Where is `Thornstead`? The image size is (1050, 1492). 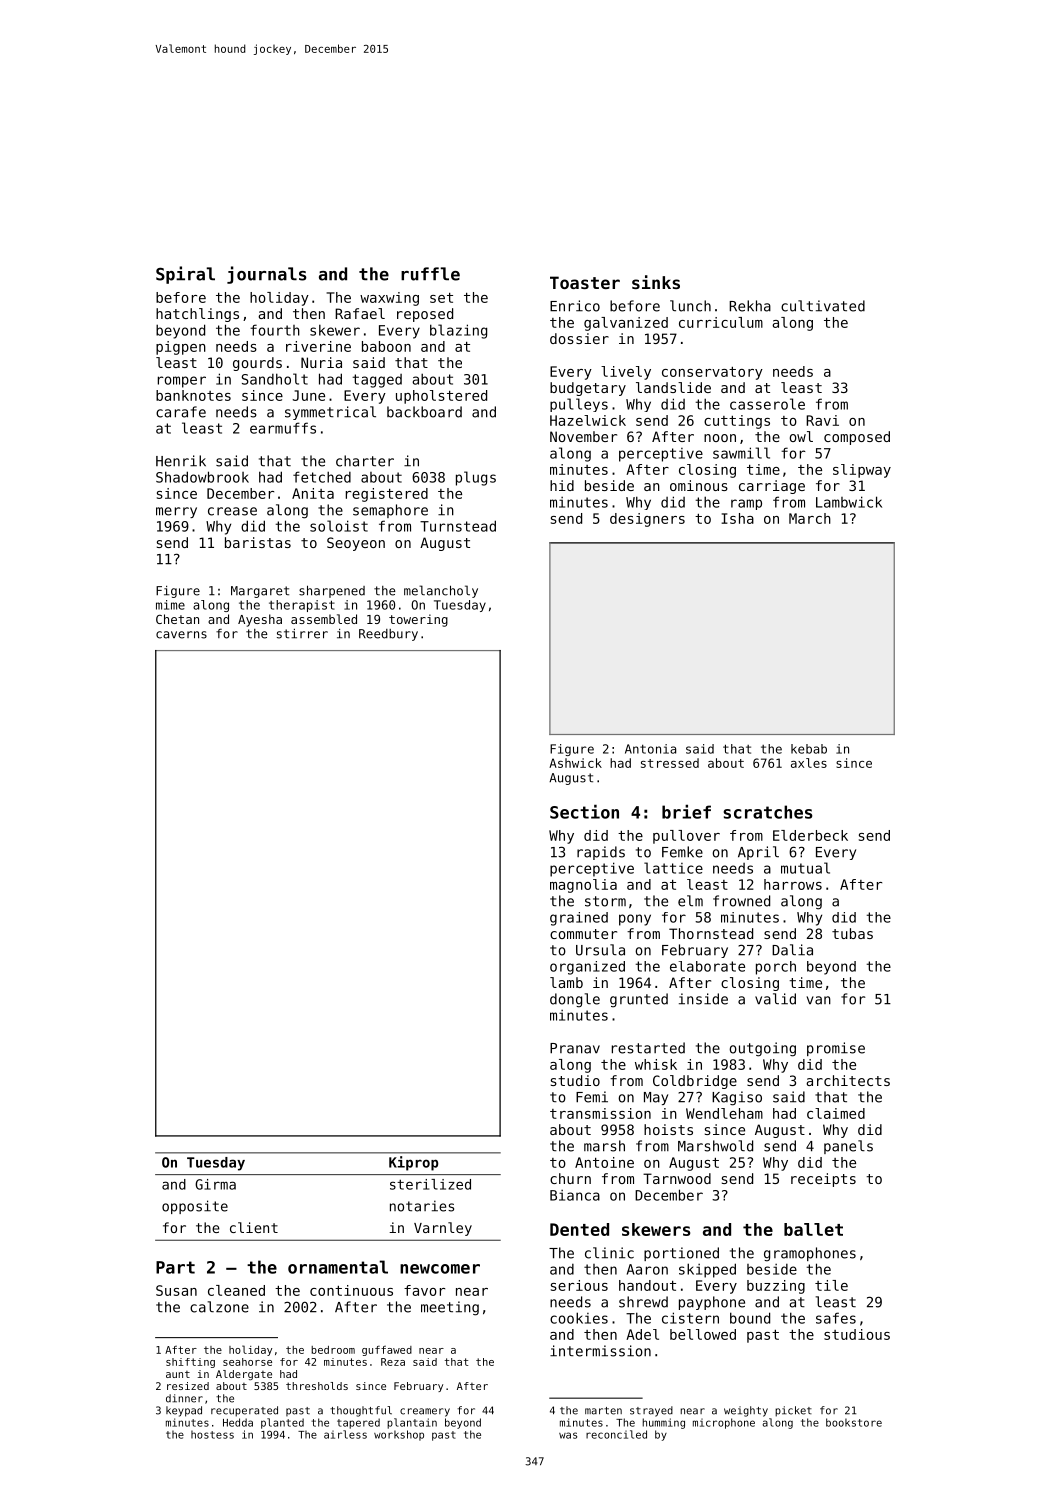 Thornstead is located at coordinates (711, 933).
